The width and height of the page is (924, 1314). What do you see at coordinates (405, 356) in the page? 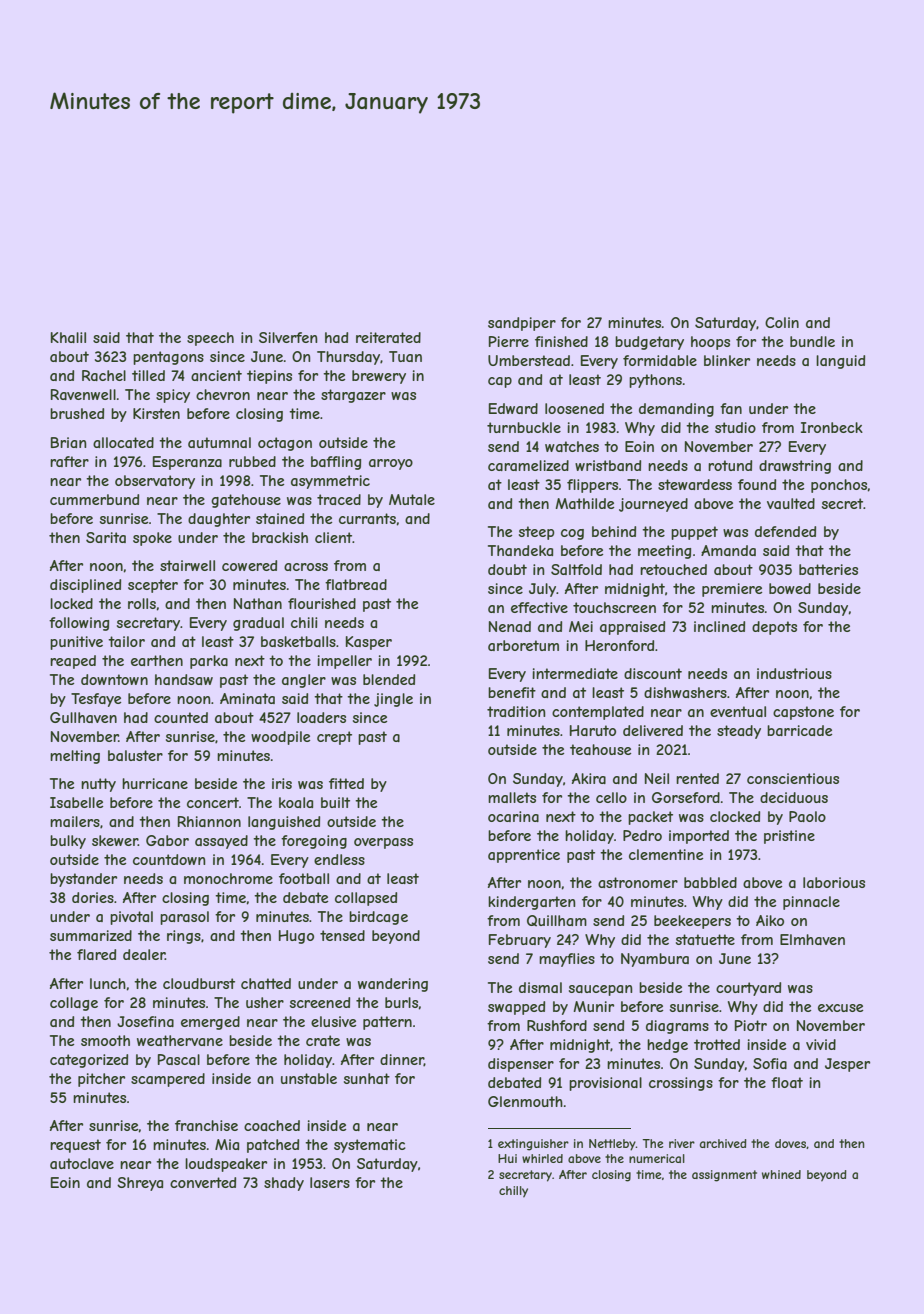
I see `Tuan` at bounding box center [405, 356].
